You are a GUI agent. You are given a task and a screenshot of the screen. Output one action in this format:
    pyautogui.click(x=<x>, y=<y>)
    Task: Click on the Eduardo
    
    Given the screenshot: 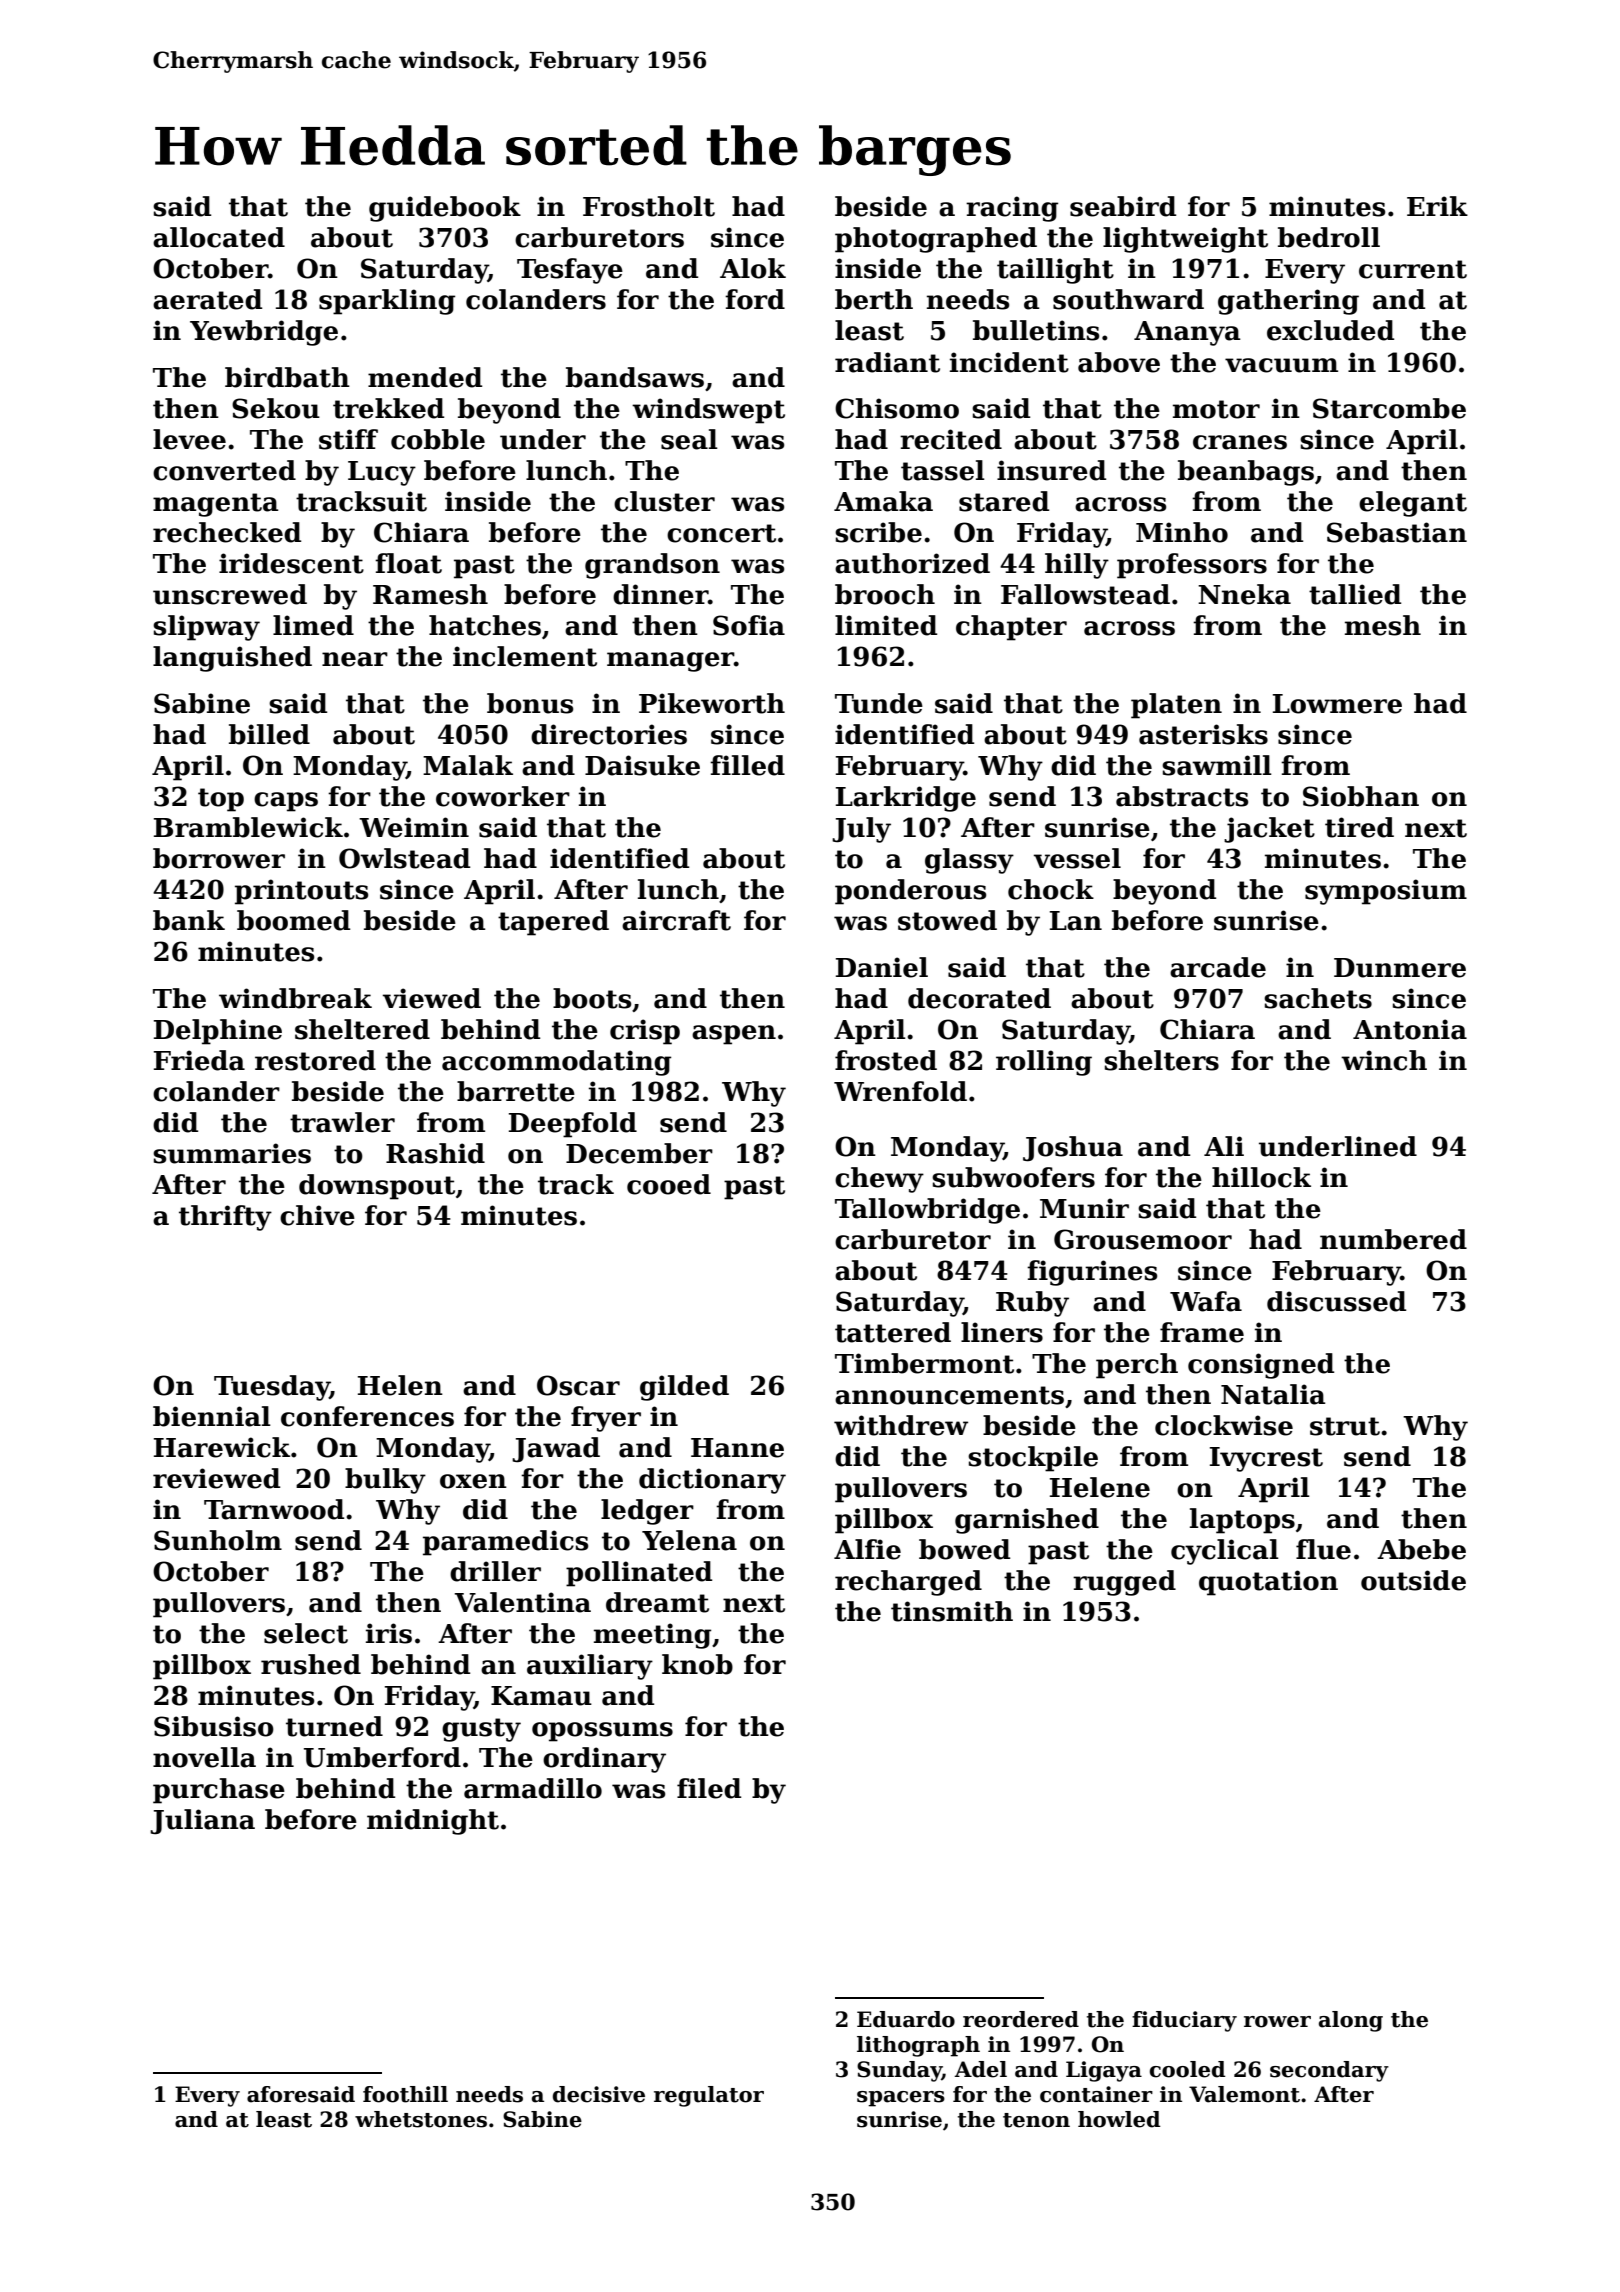 What is the action you would take?
    pyautogui.click(x=906, y=2019)
